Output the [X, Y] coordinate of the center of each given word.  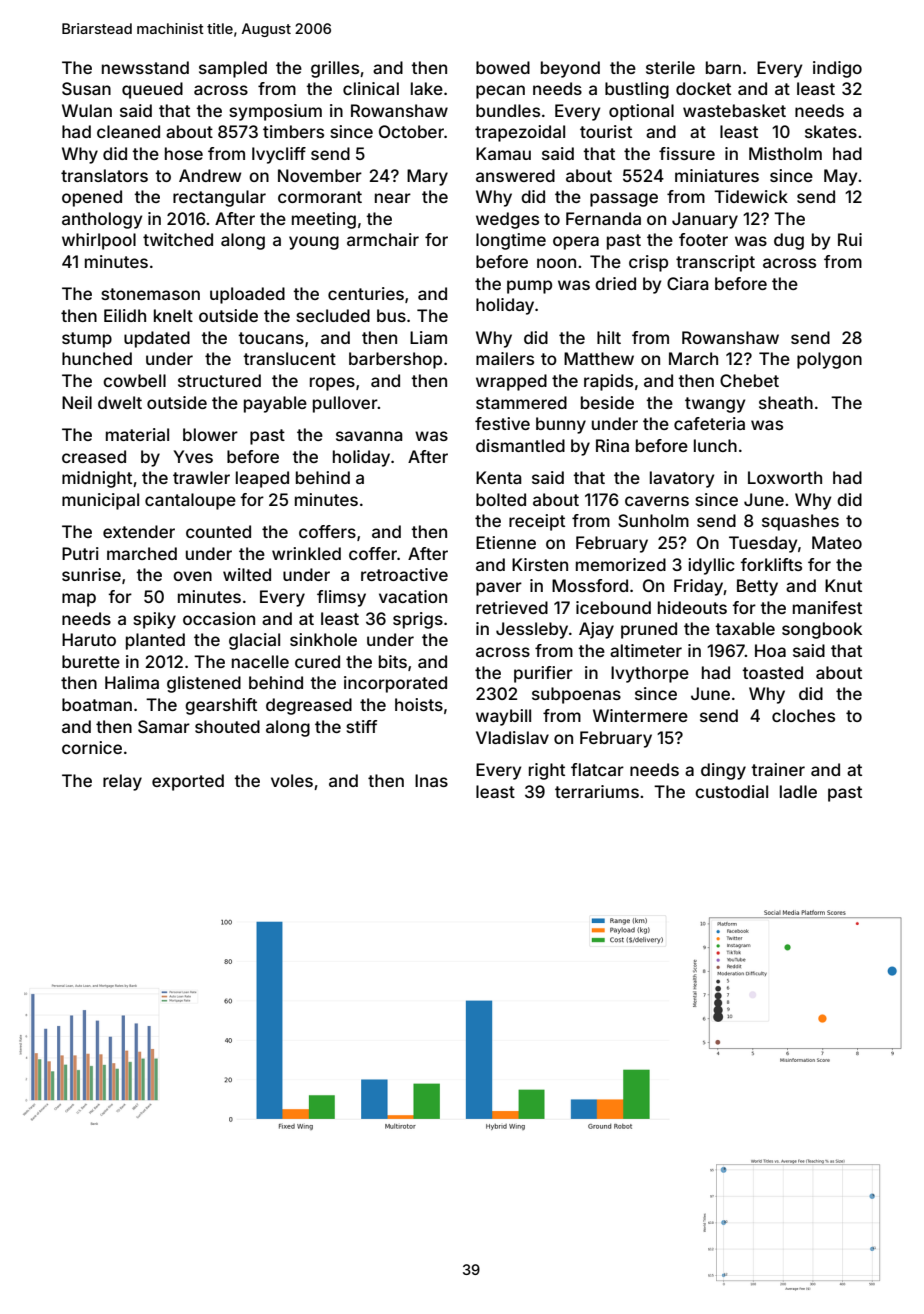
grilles [335, 69]
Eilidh [125, 315]
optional [641, 112]
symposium [275, 112]
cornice [92, 747]
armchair [383, 239]
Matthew [599, 358]
